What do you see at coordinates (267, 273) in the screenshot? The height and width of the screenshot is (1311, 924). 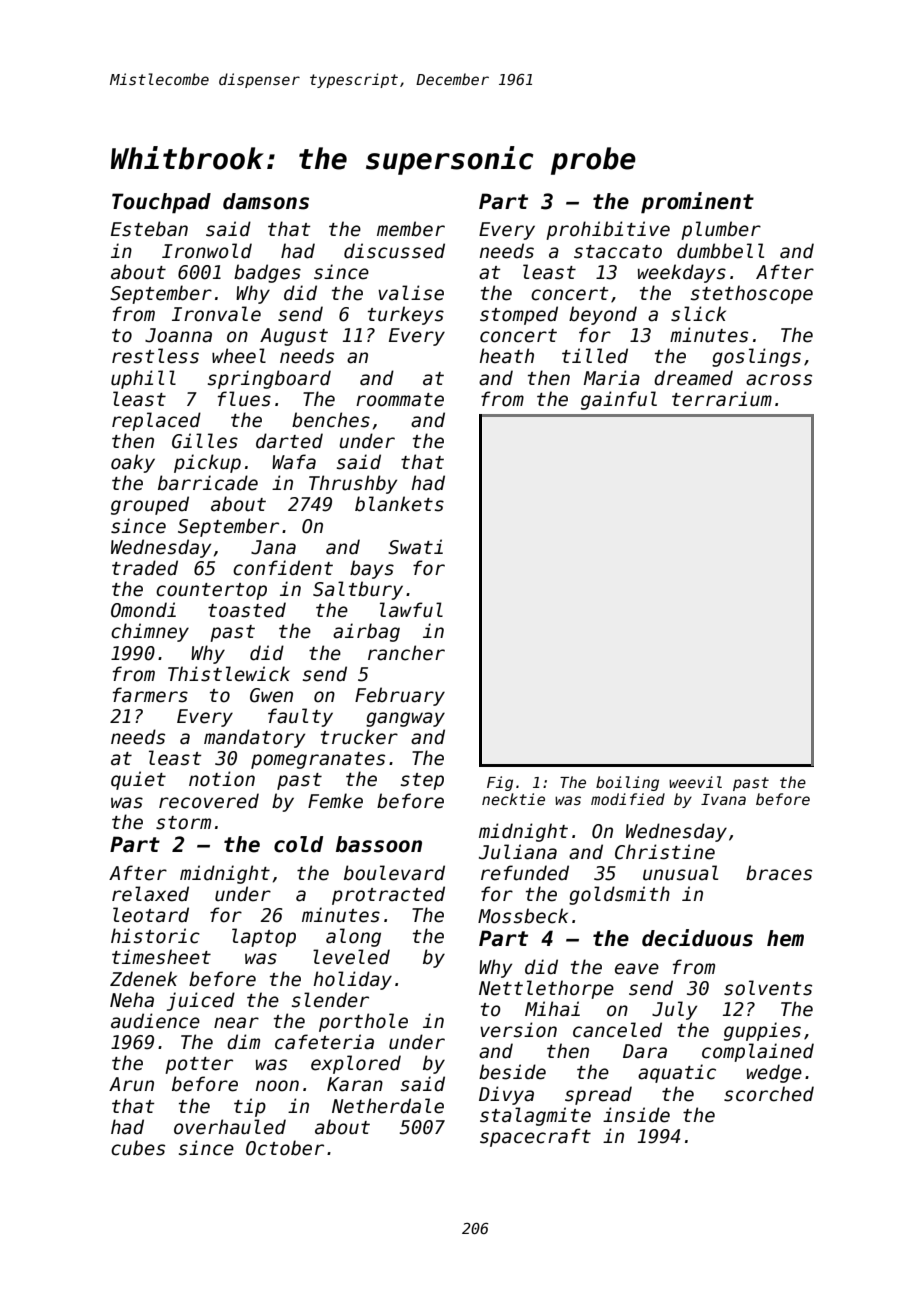 I see `badges` at bounding box center [267, 273].
